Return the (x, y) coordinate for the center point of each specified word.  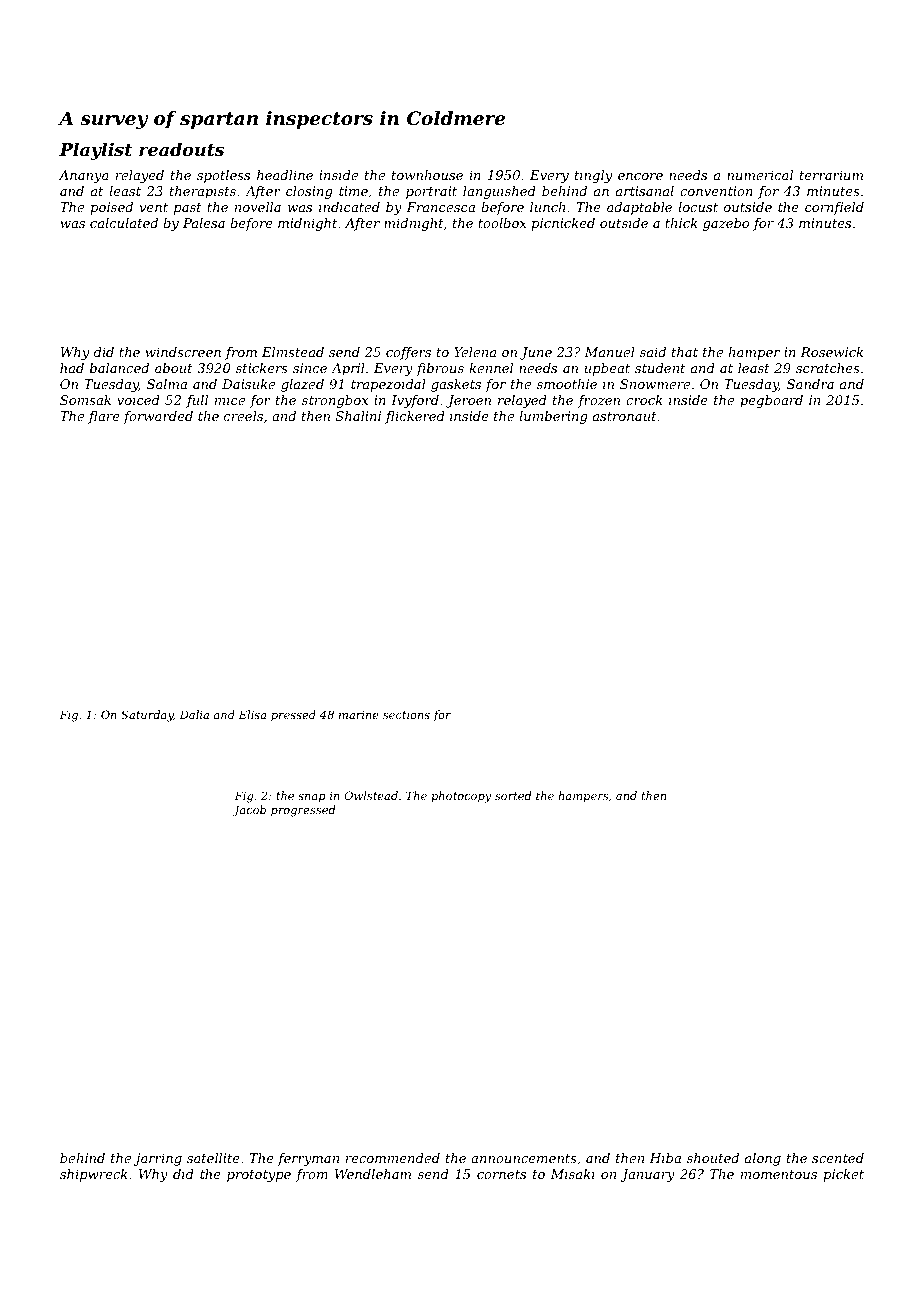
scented (838, 1158)
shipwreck (94, 1175)
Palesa (204, 223)
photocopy (461, 797)
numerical (760, 175)
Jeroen (468, 401)
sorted (513, 795)
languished (499, 192)
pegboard (771, 401)
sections (406, 715)
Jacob (249, 811)
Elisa (252, 714)
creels (243, 416)
